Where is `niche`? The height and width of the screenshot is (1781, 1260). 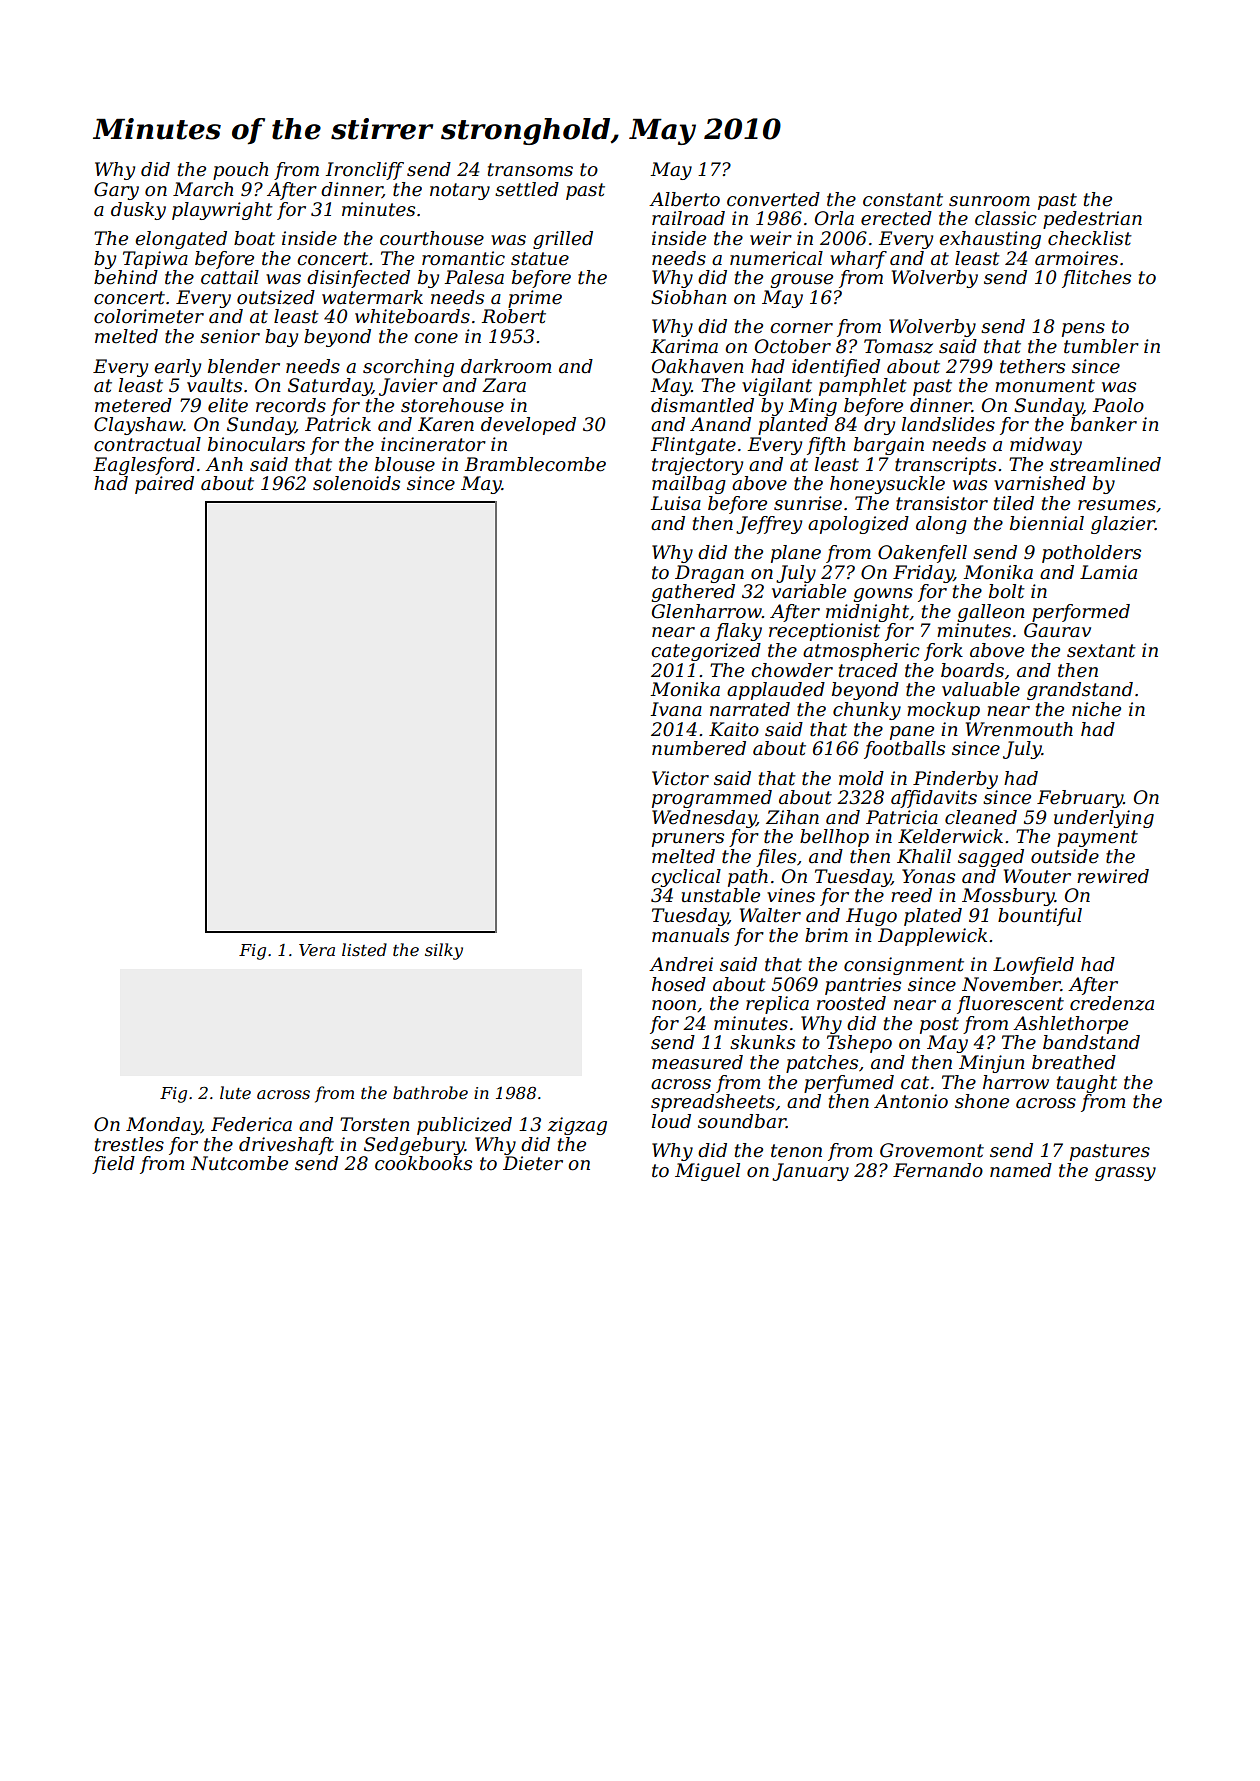
niche is located at coordinates (1096, 709).
